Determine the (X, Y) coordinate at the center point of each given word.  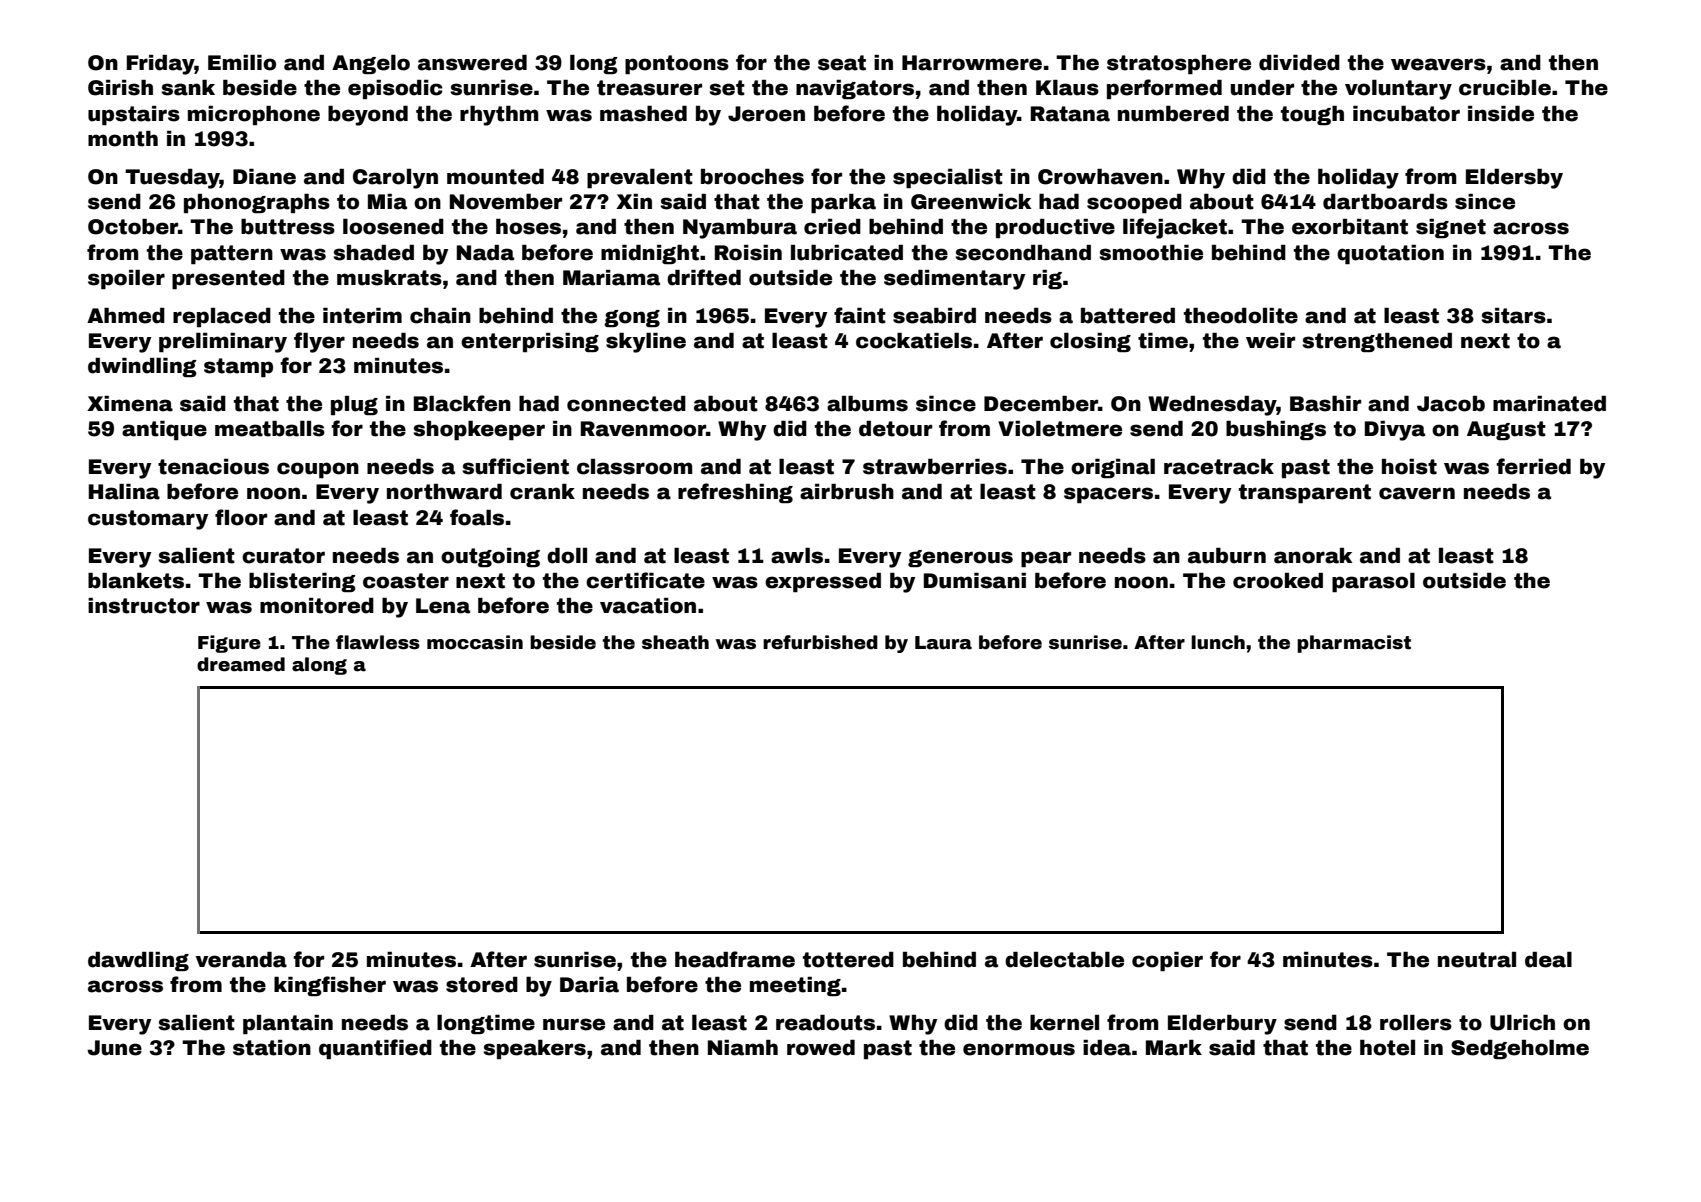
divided (1299, 63)
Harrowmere (972, 63)
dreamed (241, 664)
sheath (675, 642)
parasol (1373, 582)
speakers (534, 1049)
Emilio (242, 63)
